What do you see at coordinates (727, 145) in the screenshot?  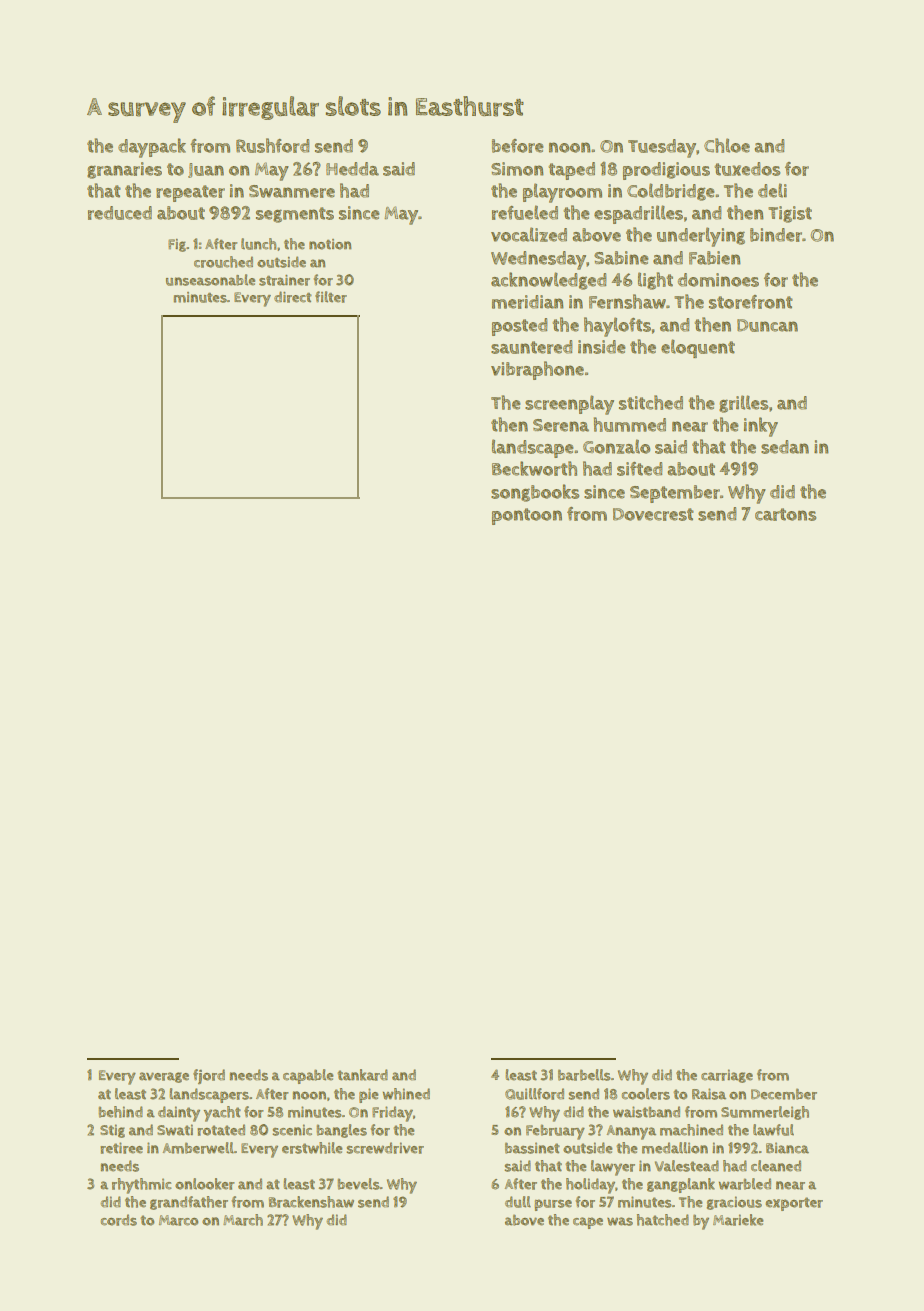 I see `Chloe` at bounding box center [727, 145].
